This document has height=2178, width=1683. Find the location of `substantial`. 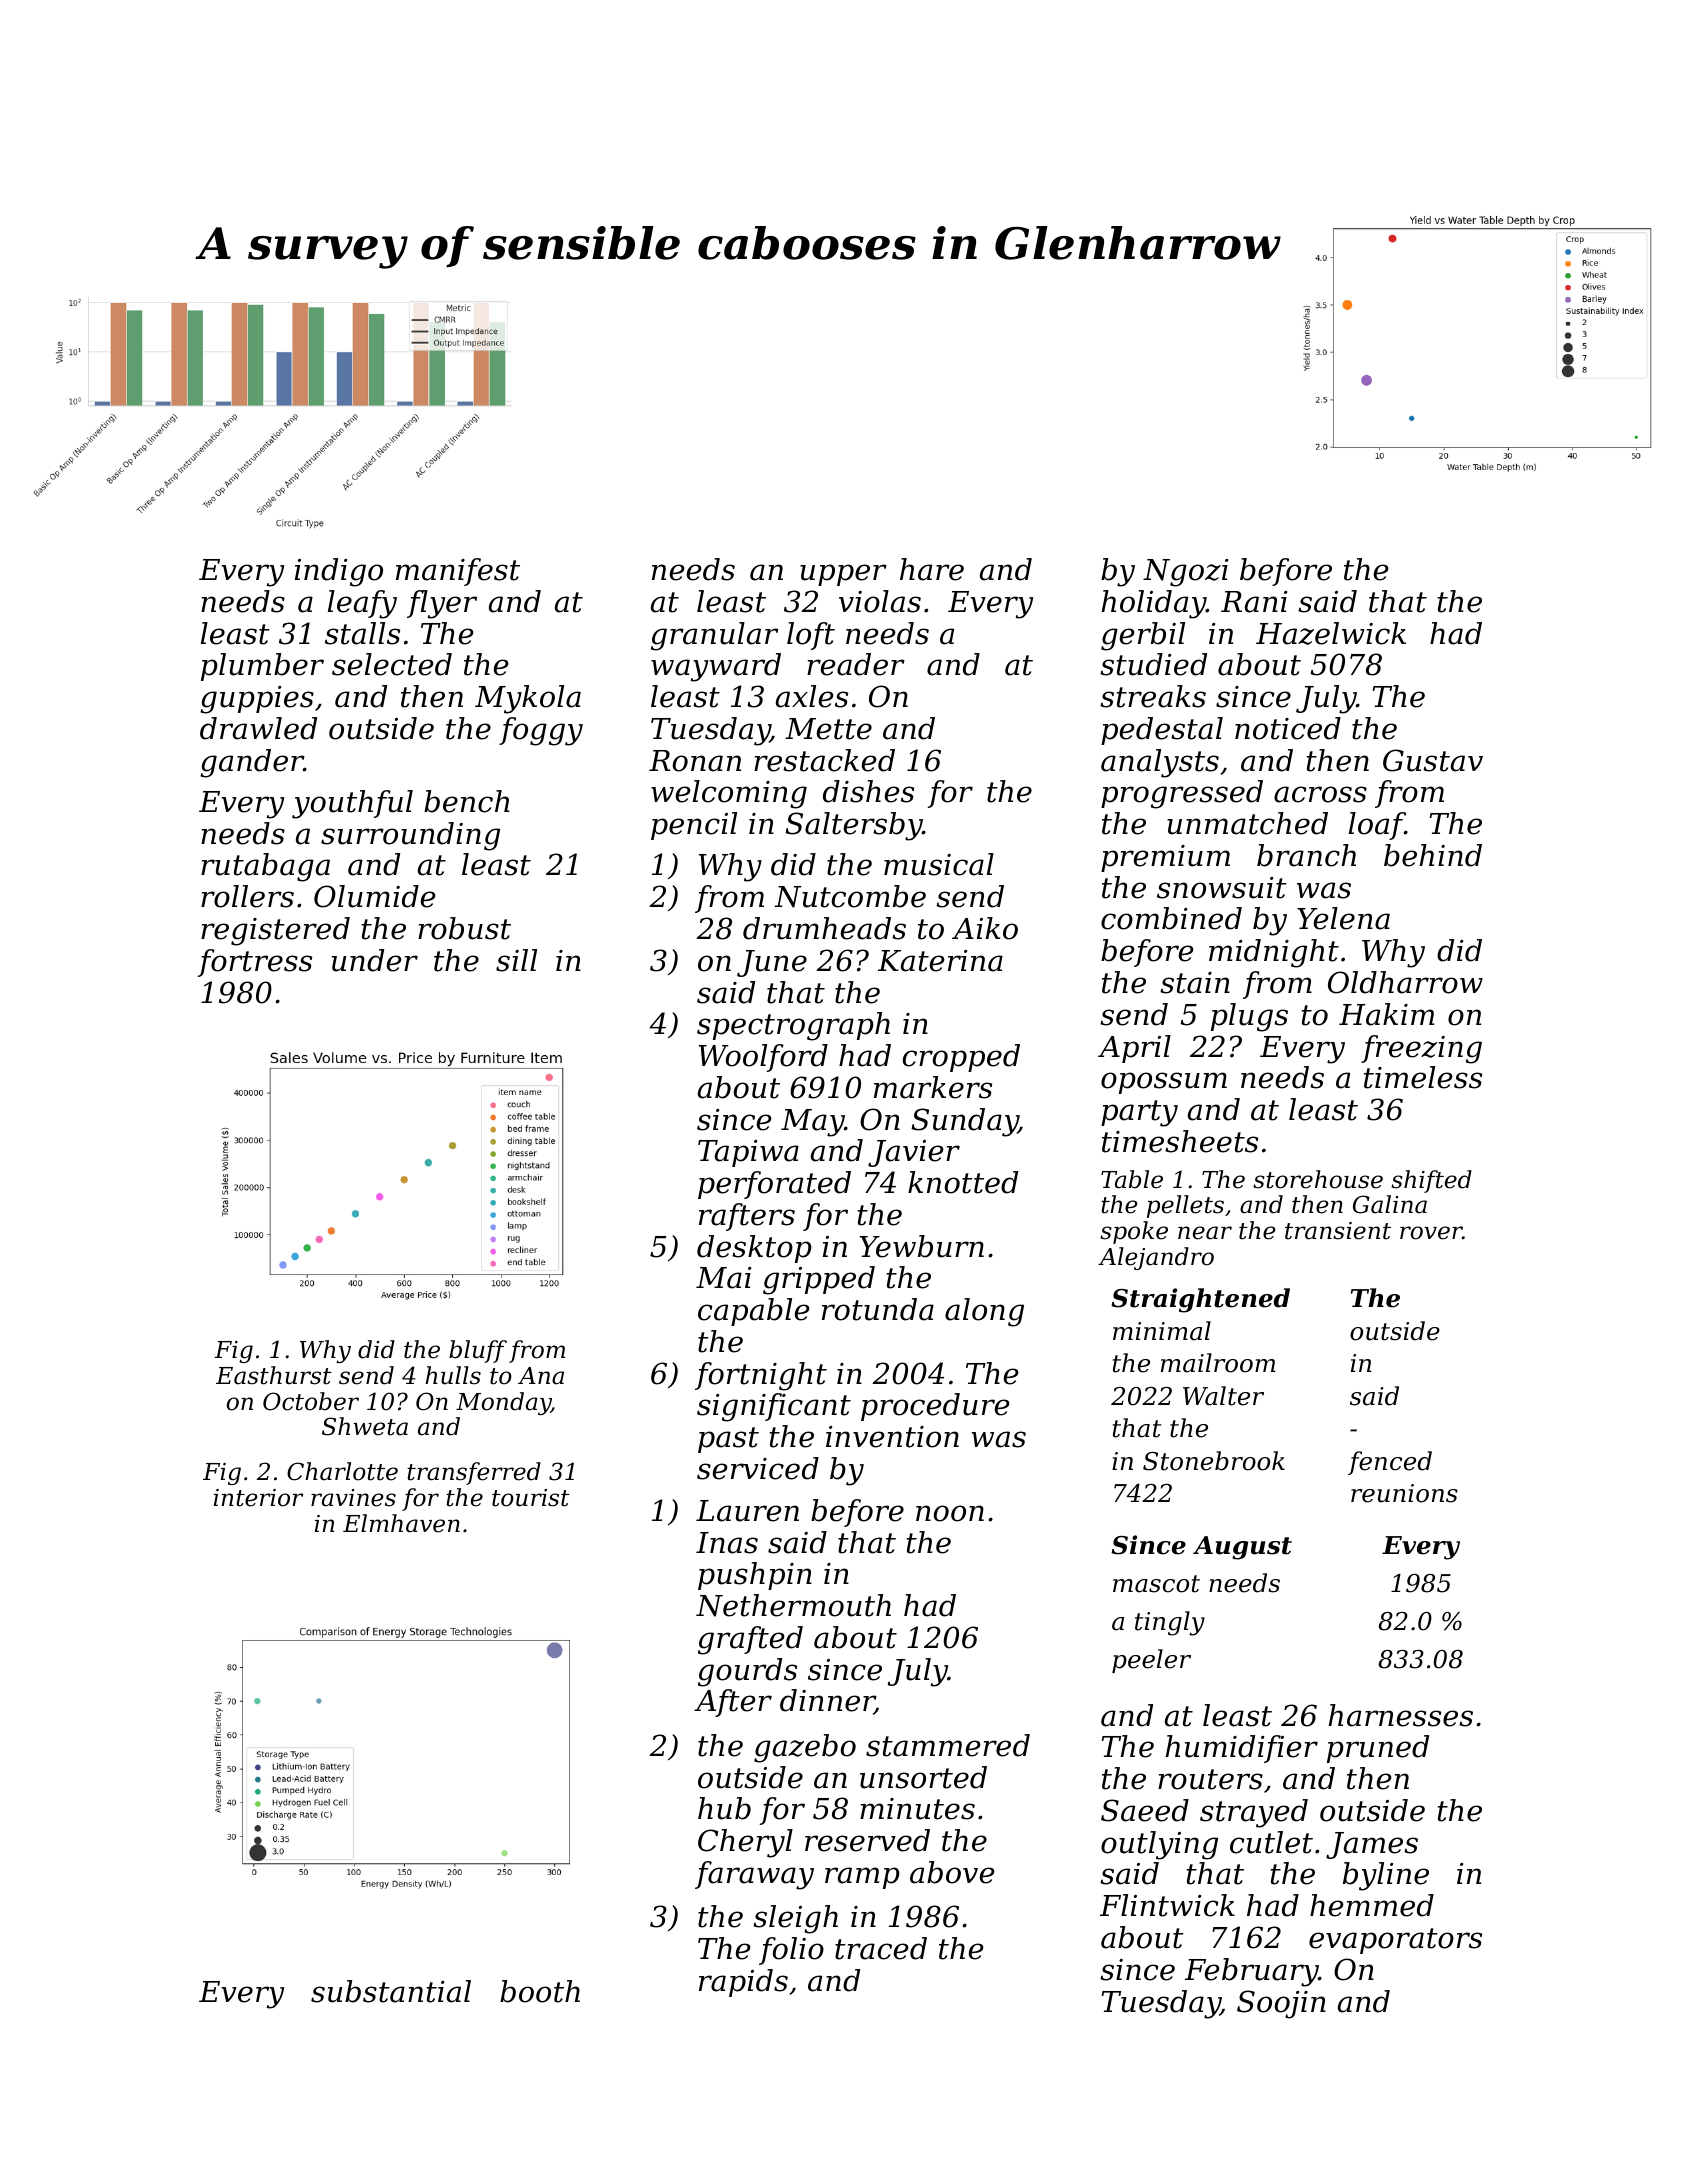

substantial is located at coordinates (391, 1991).
